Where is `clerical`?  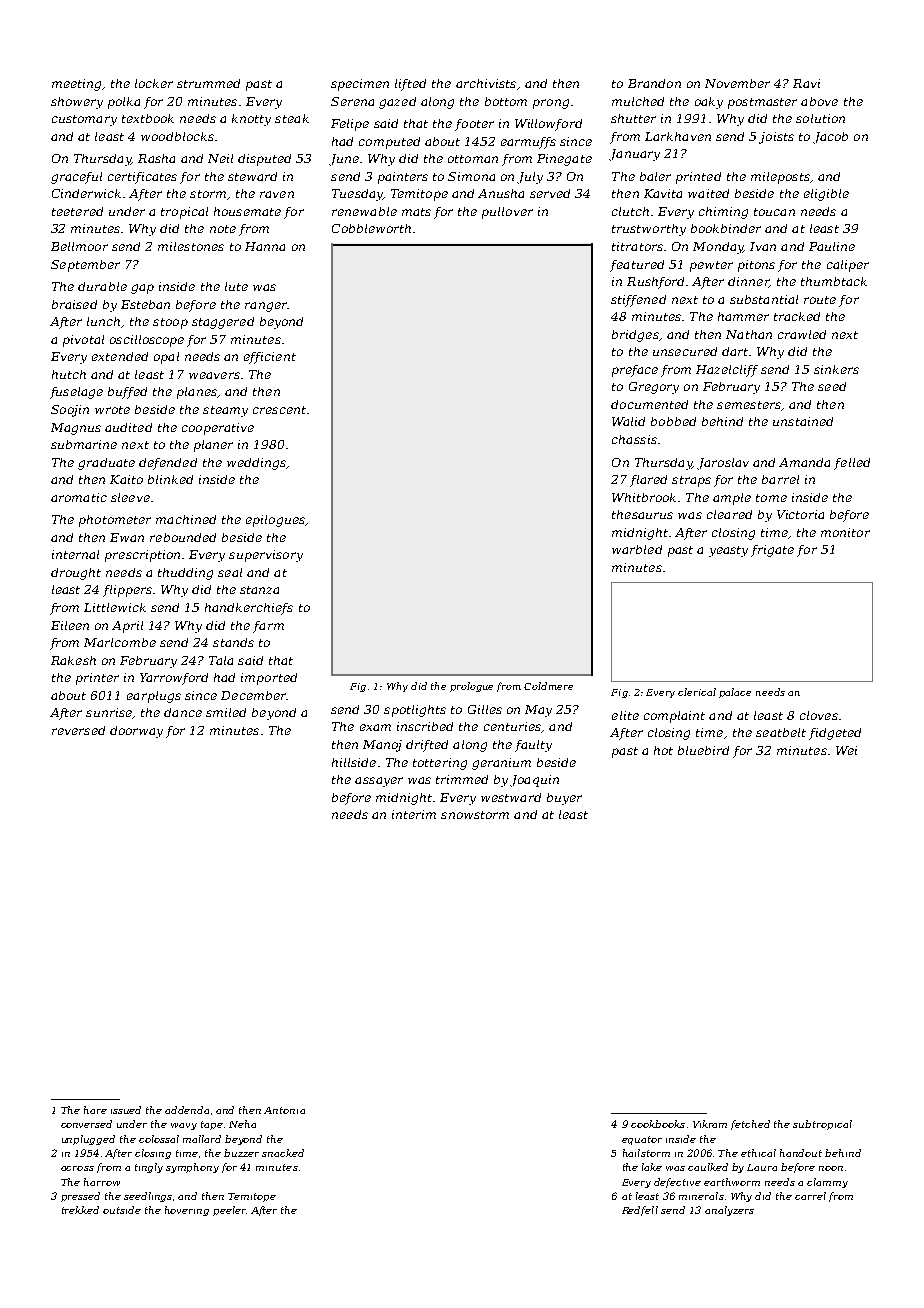
clerical is located at coordinates (697, 692).
